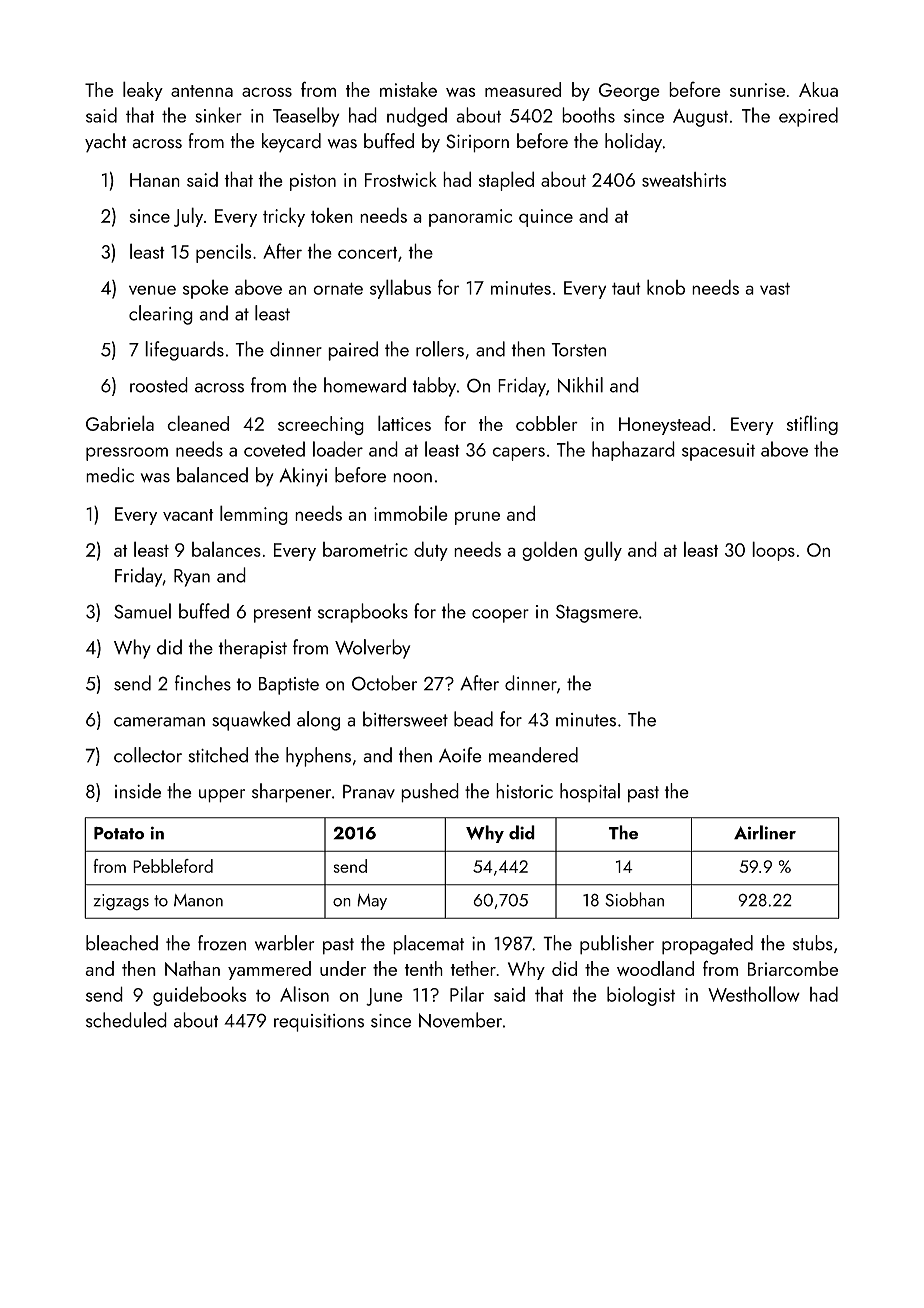 This screenshot has width=924, height=1308. I want to click on bleached, so click(122, 943).
